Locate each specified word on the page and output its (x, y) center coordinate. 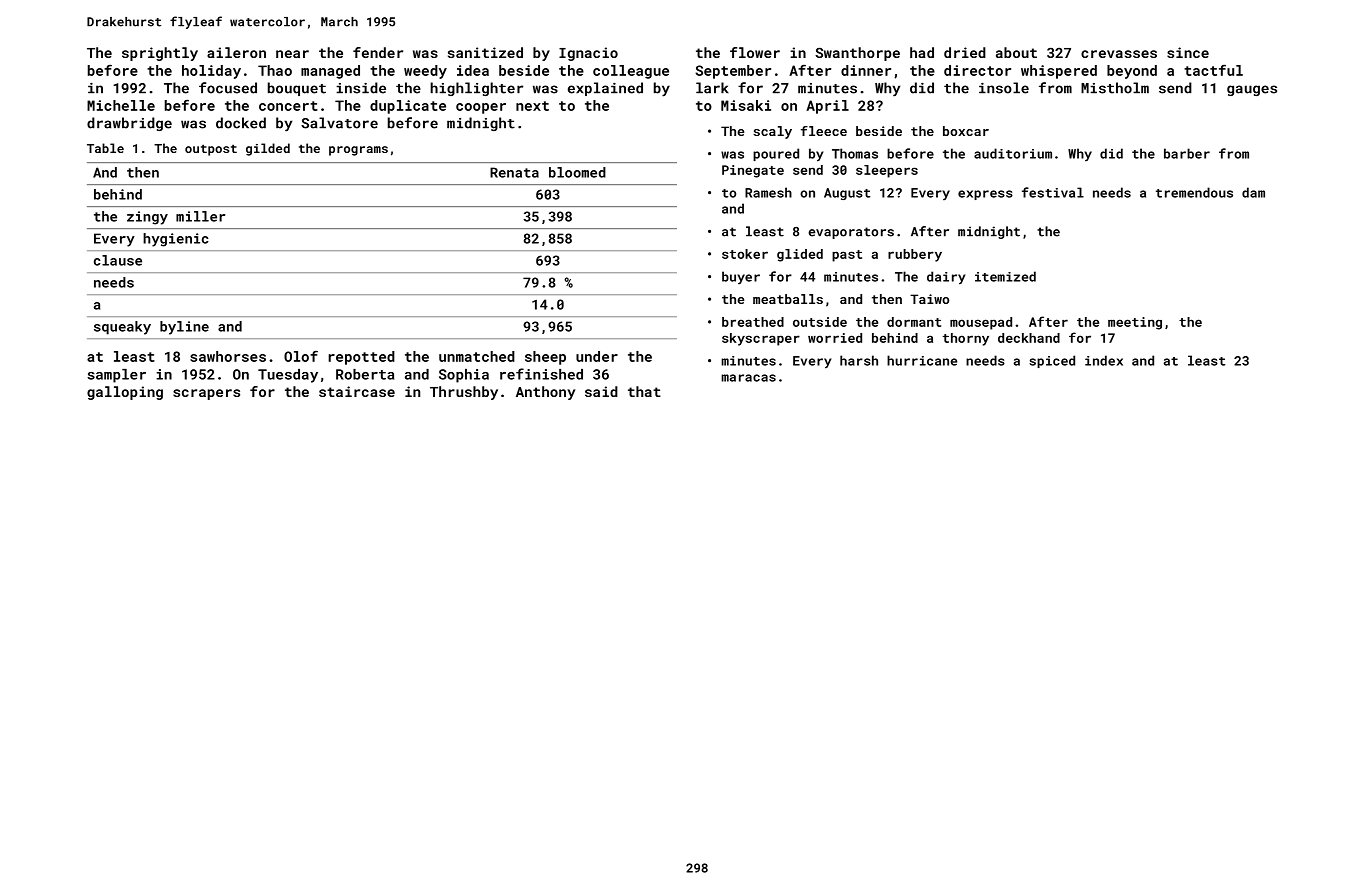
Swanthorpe (857, 54)
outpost (211, 150)
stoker (745, 254)
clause (118, 260)
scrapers (206, 394)
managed (330, 72)
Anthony (545, 393)
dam (1253, 192)
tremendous (1194, 192)
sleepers (887, 171)
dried (965, 52)
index (1104, 360)
